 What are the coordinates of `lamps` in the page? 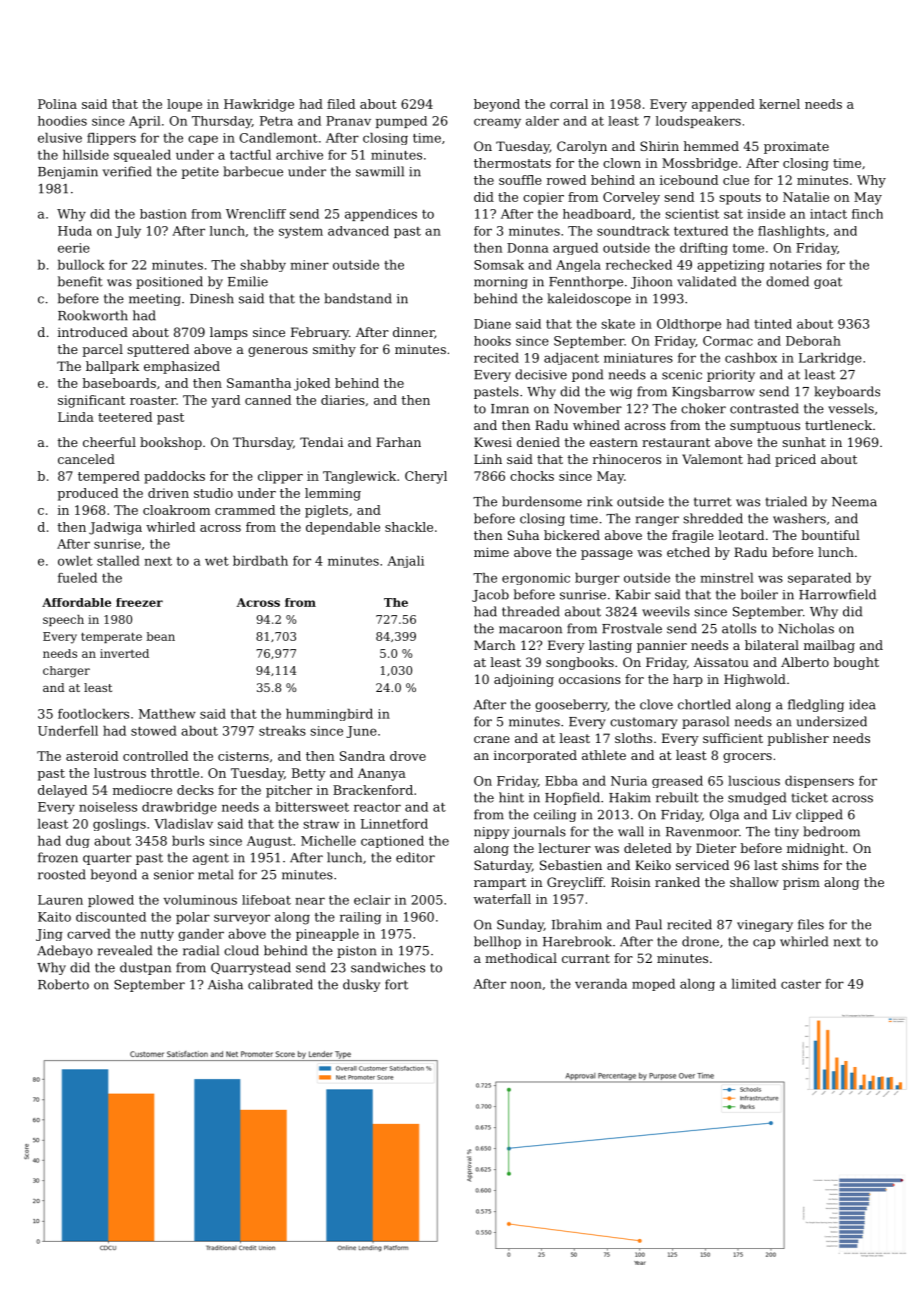 It's located at (229, 333).
